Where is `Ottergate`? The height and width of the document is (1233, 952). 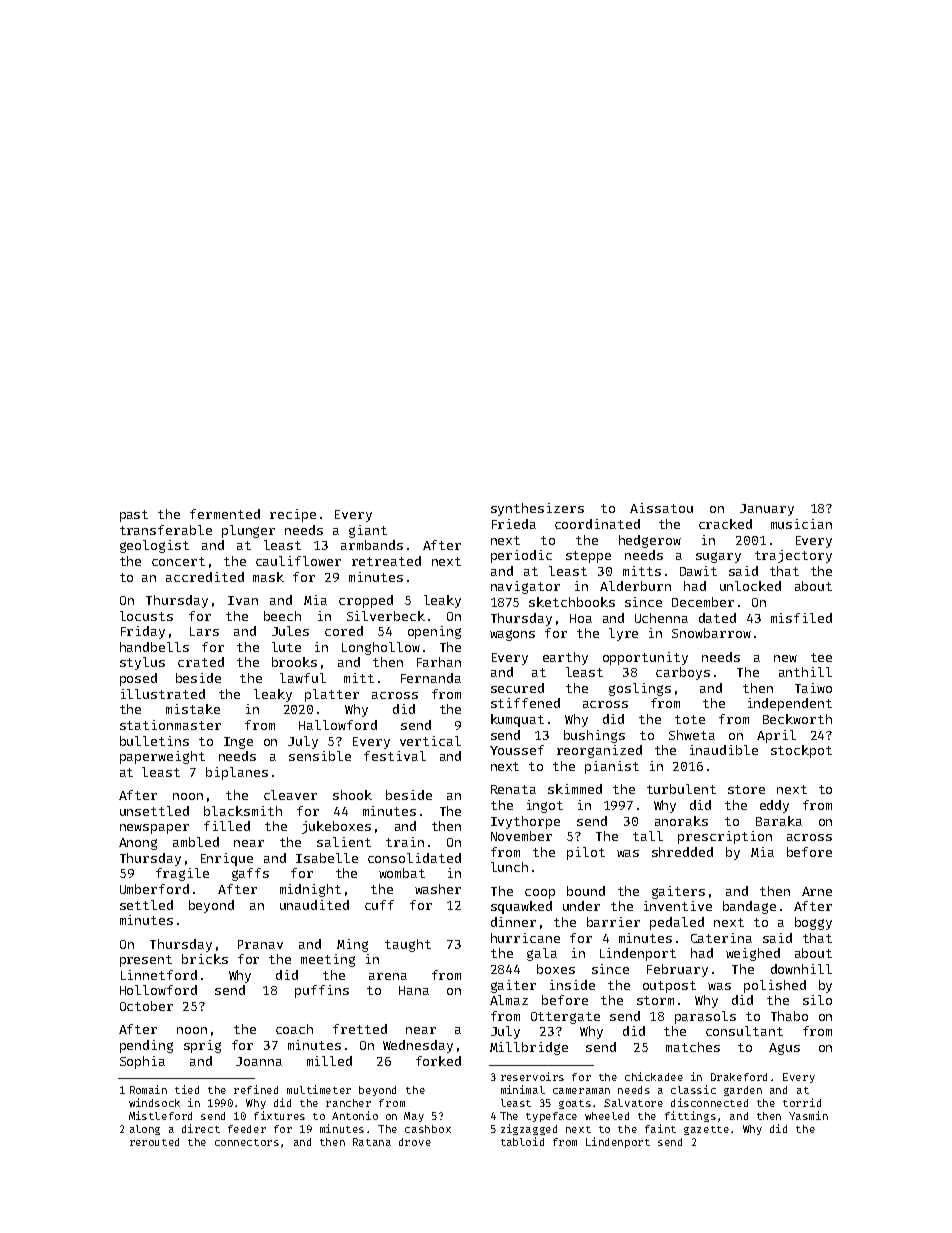
Ottergate is located at coordinates (565, 1018).
